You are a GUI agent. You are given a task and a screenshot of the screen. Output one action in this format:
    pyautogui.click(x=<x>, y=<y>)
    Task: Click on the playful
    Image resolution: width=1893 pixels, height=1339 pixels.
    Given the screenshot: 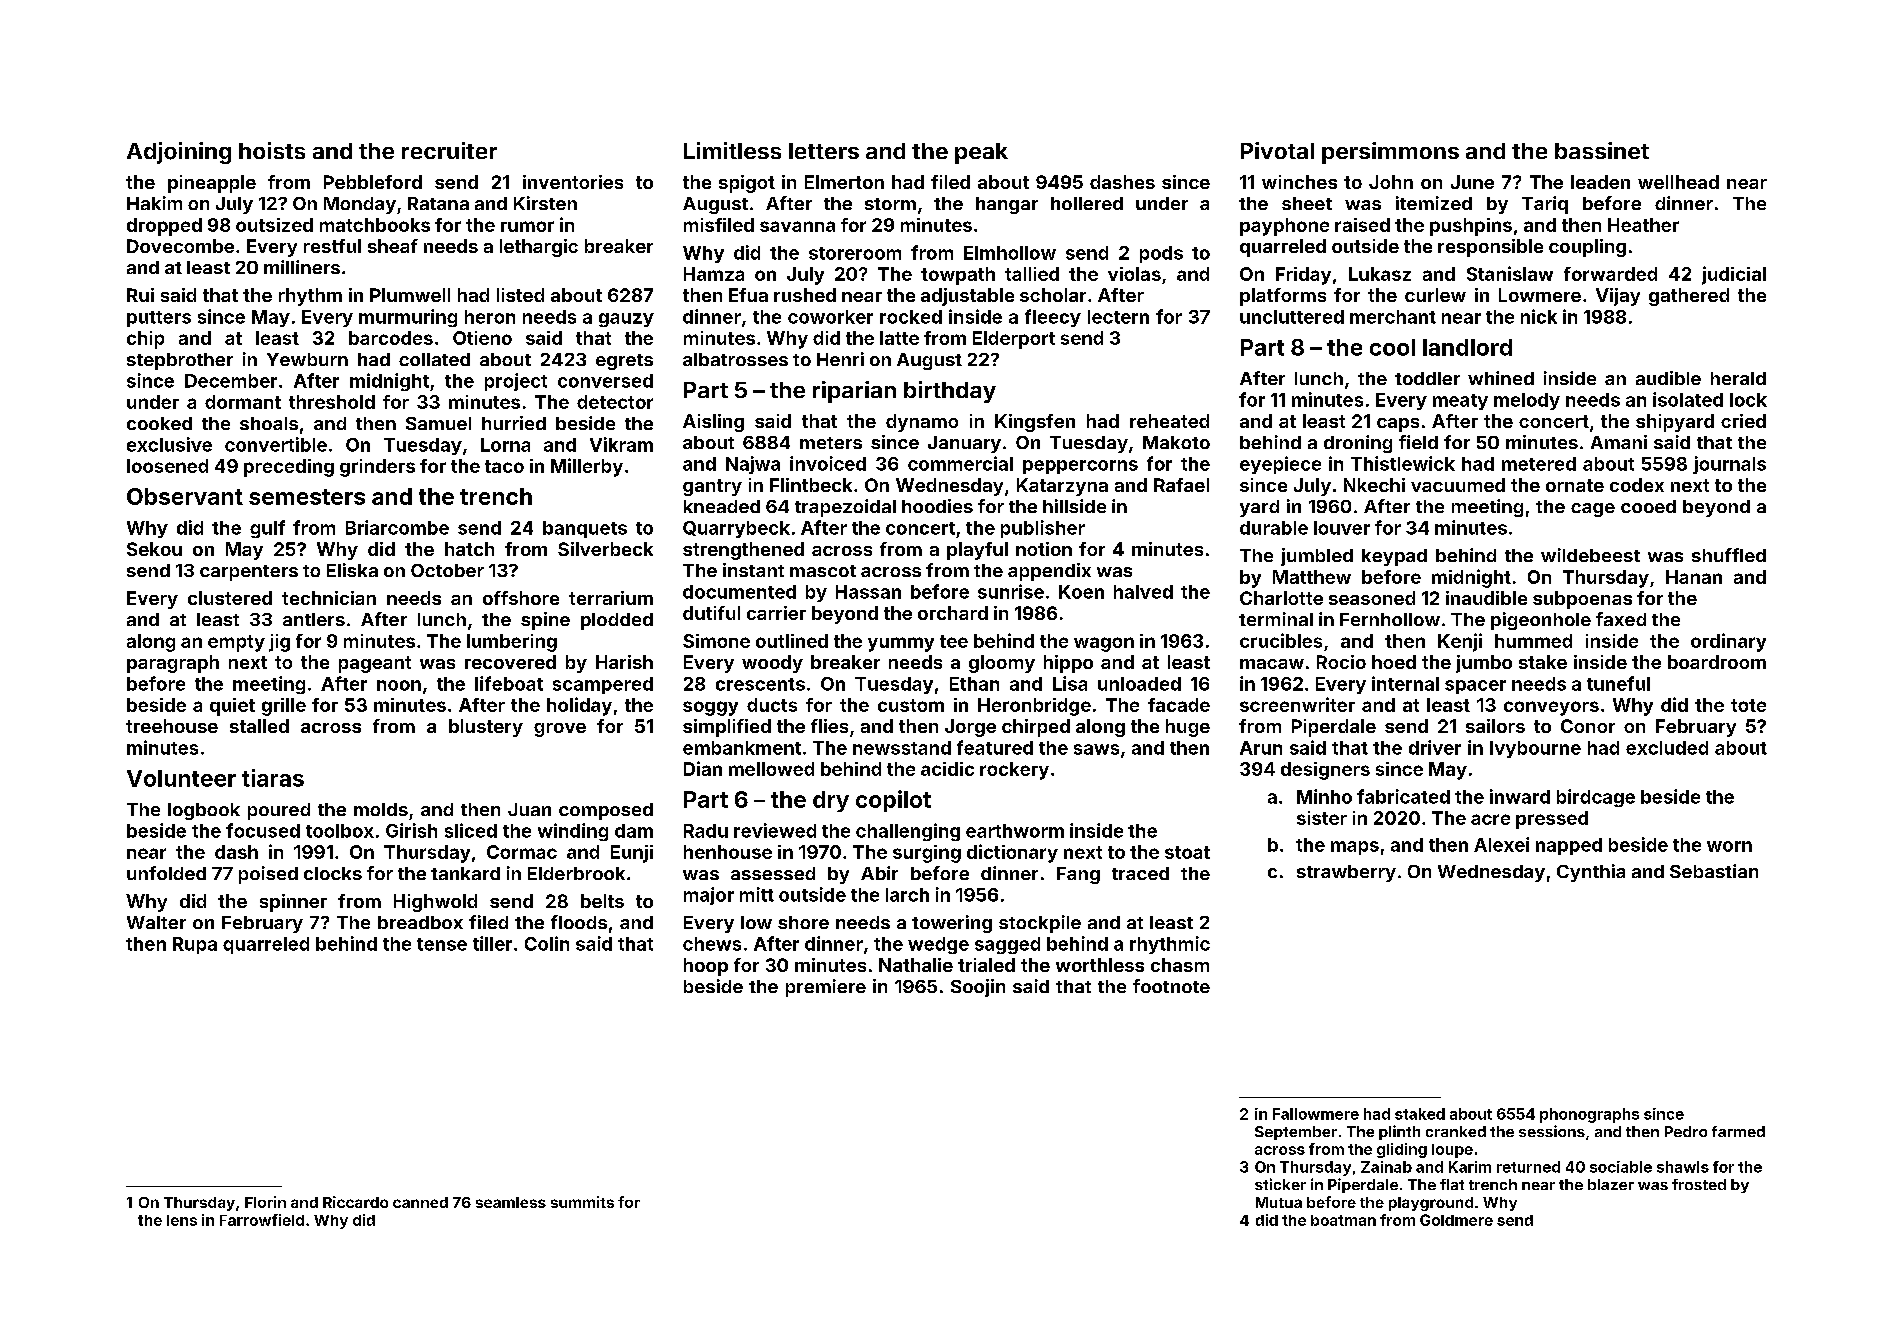 What is the action you would take?
    pyautogui.click(x=977, y=551)
